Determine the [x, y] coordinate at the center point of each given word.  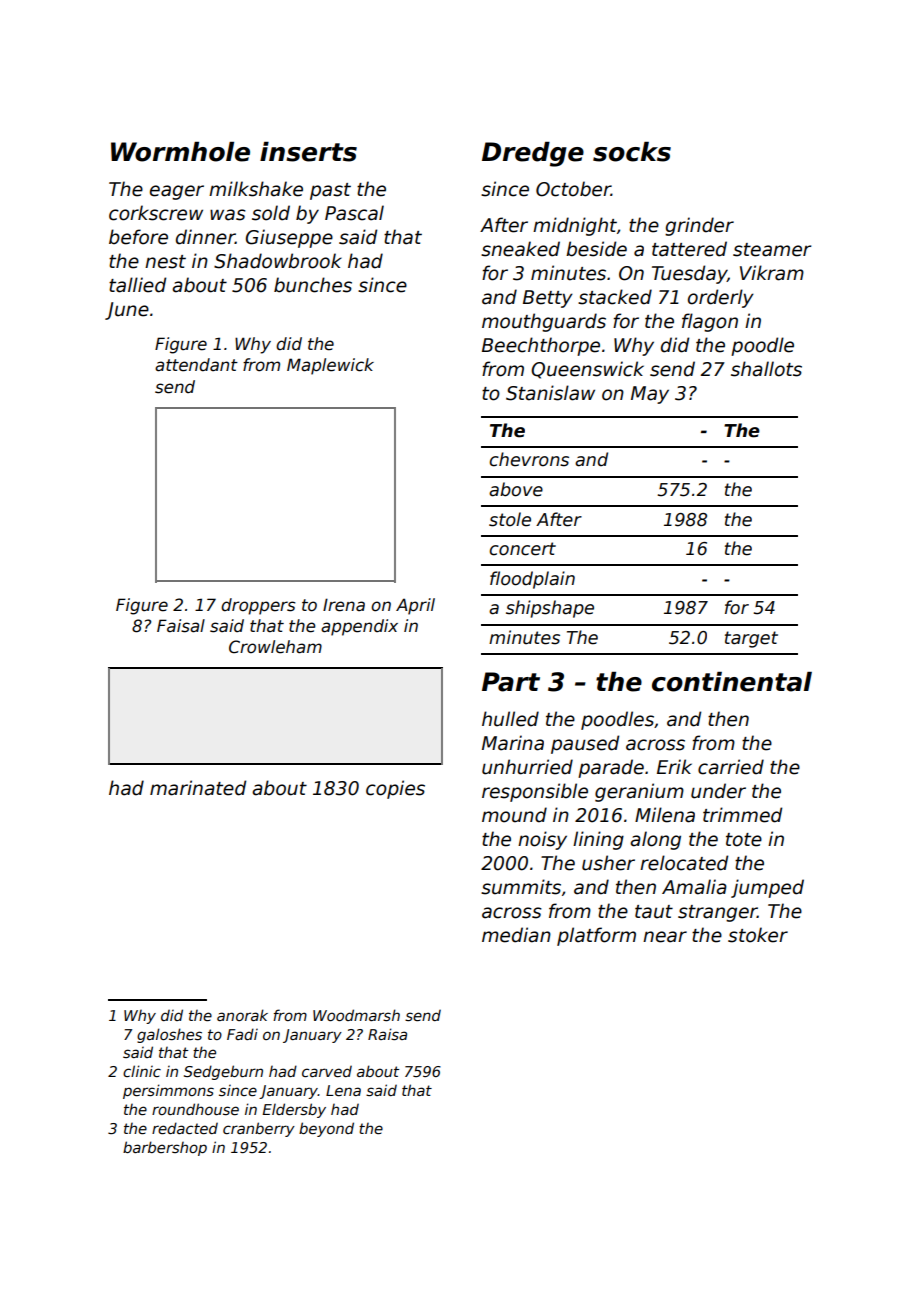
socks [632, 152]
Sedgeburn [223, 1072]
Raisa [387, 1034]
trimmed [742, 815]
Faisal [181, 626]
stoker [758, 935]
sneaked [520, 249]
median [516, 935]
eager [177, 192]
